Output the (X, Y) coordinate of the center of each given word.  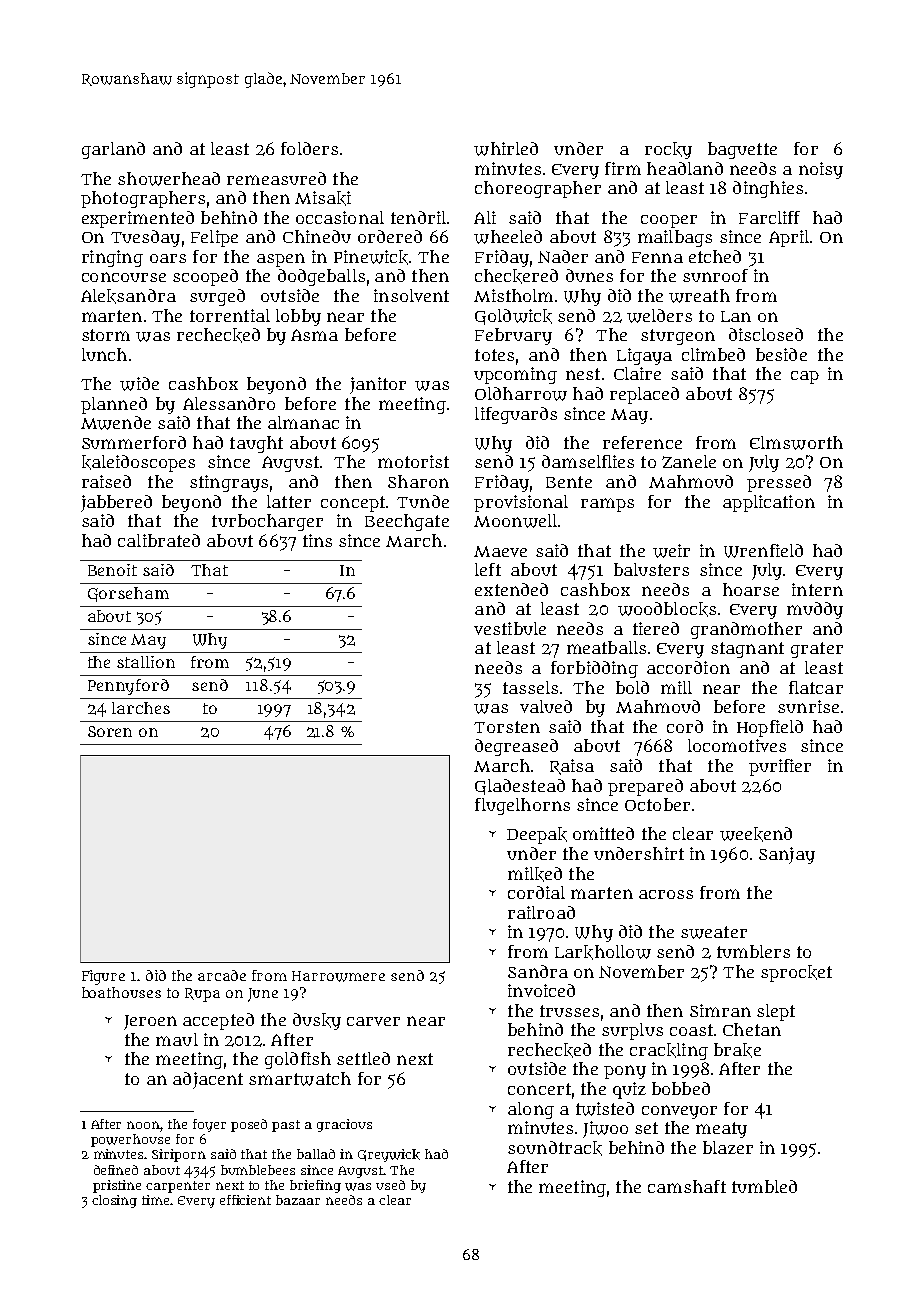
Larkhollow (603, 952)
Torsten (507, 727)
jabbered (116, 503)
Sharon (418, 481)
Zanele (689, 461)
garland (113, 150)
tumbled (764, 1186)
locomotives (737, 745)
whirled (506, 149)
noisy (821, 170)
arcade (222, 975)
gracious (344, 1125)
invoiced (541, 990)
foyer (209, 1125)
